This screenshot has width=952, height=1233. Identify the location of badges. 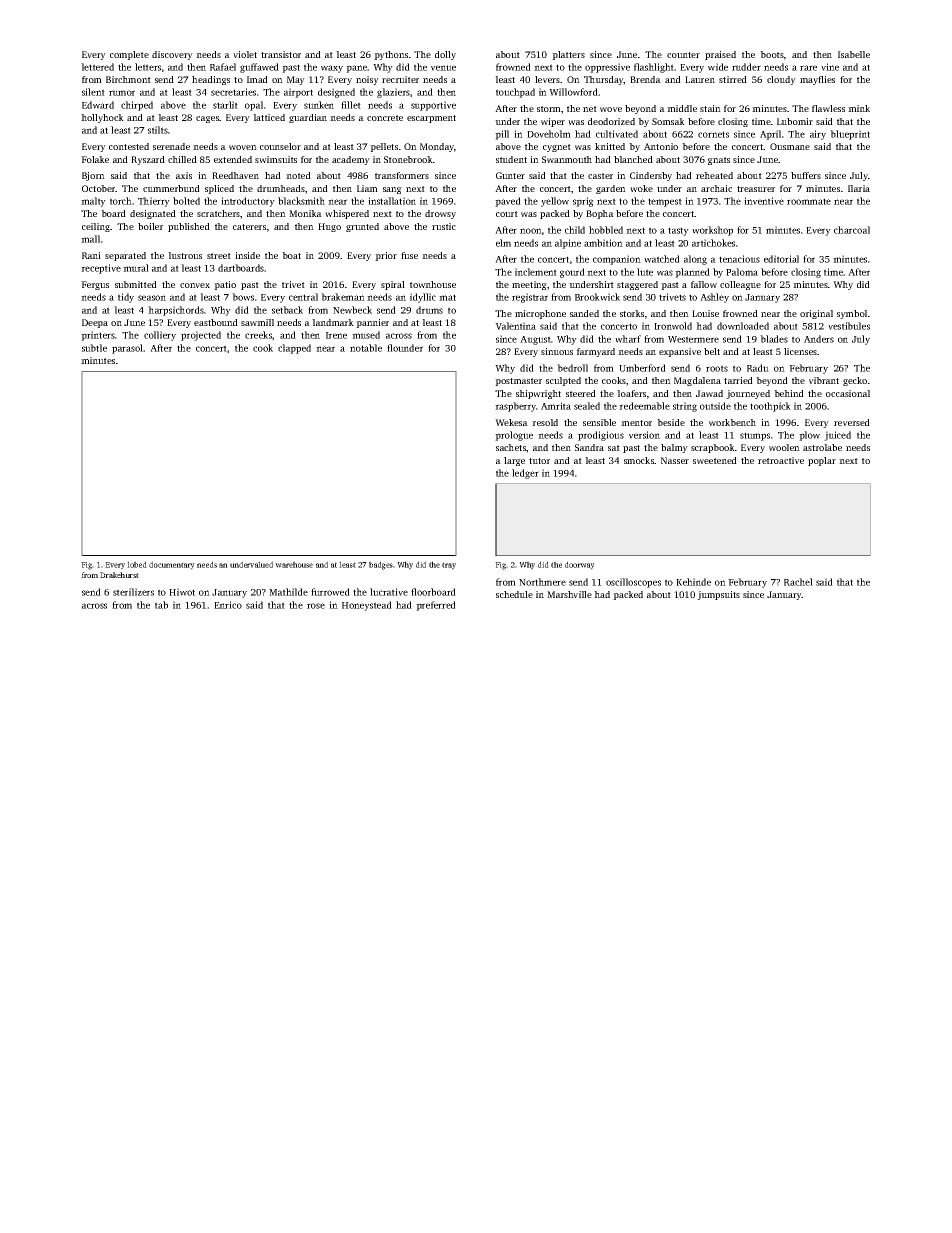
(381, 565).
